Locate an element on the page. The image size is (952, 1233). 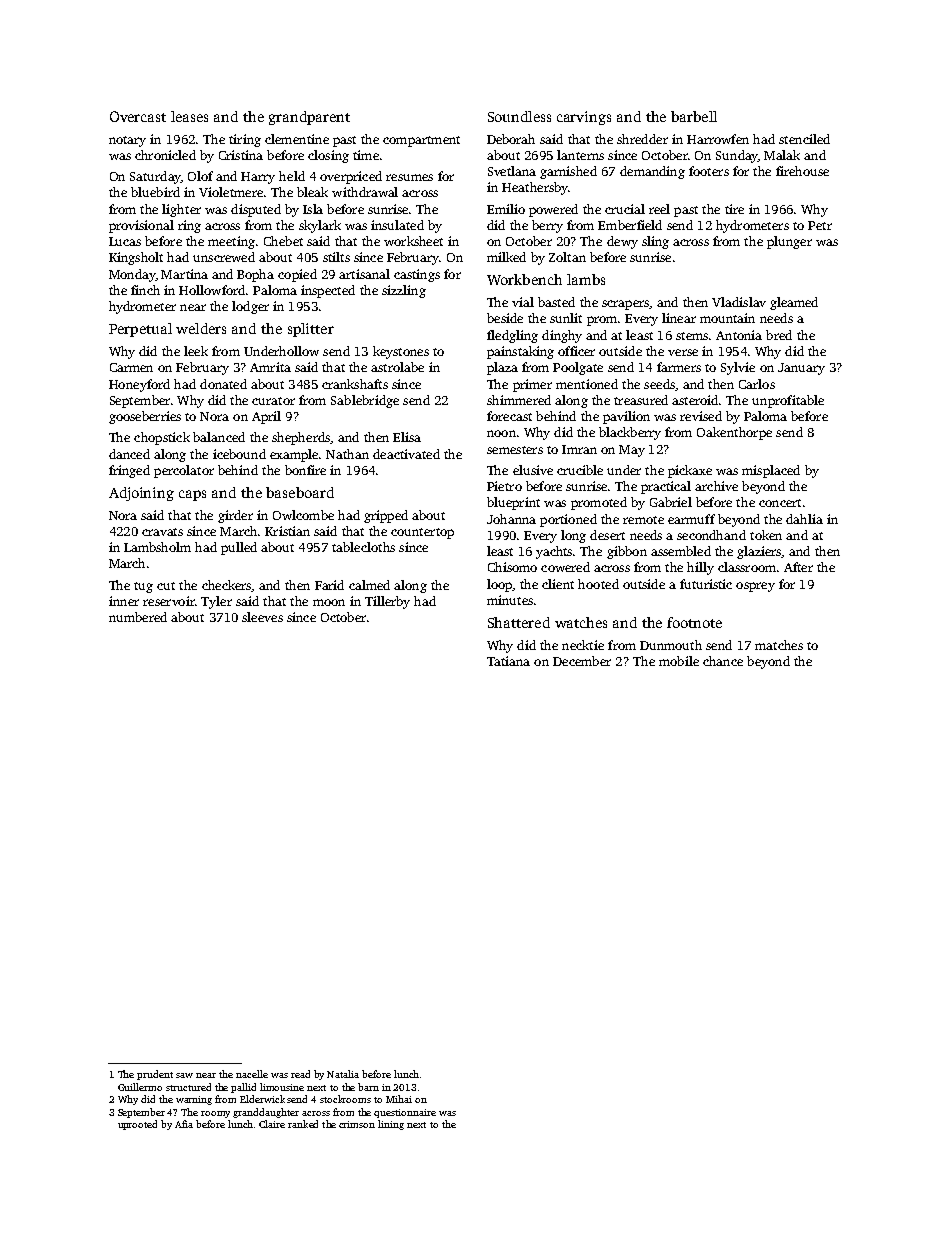
Violetmere is located at coordinates (231, 192).
